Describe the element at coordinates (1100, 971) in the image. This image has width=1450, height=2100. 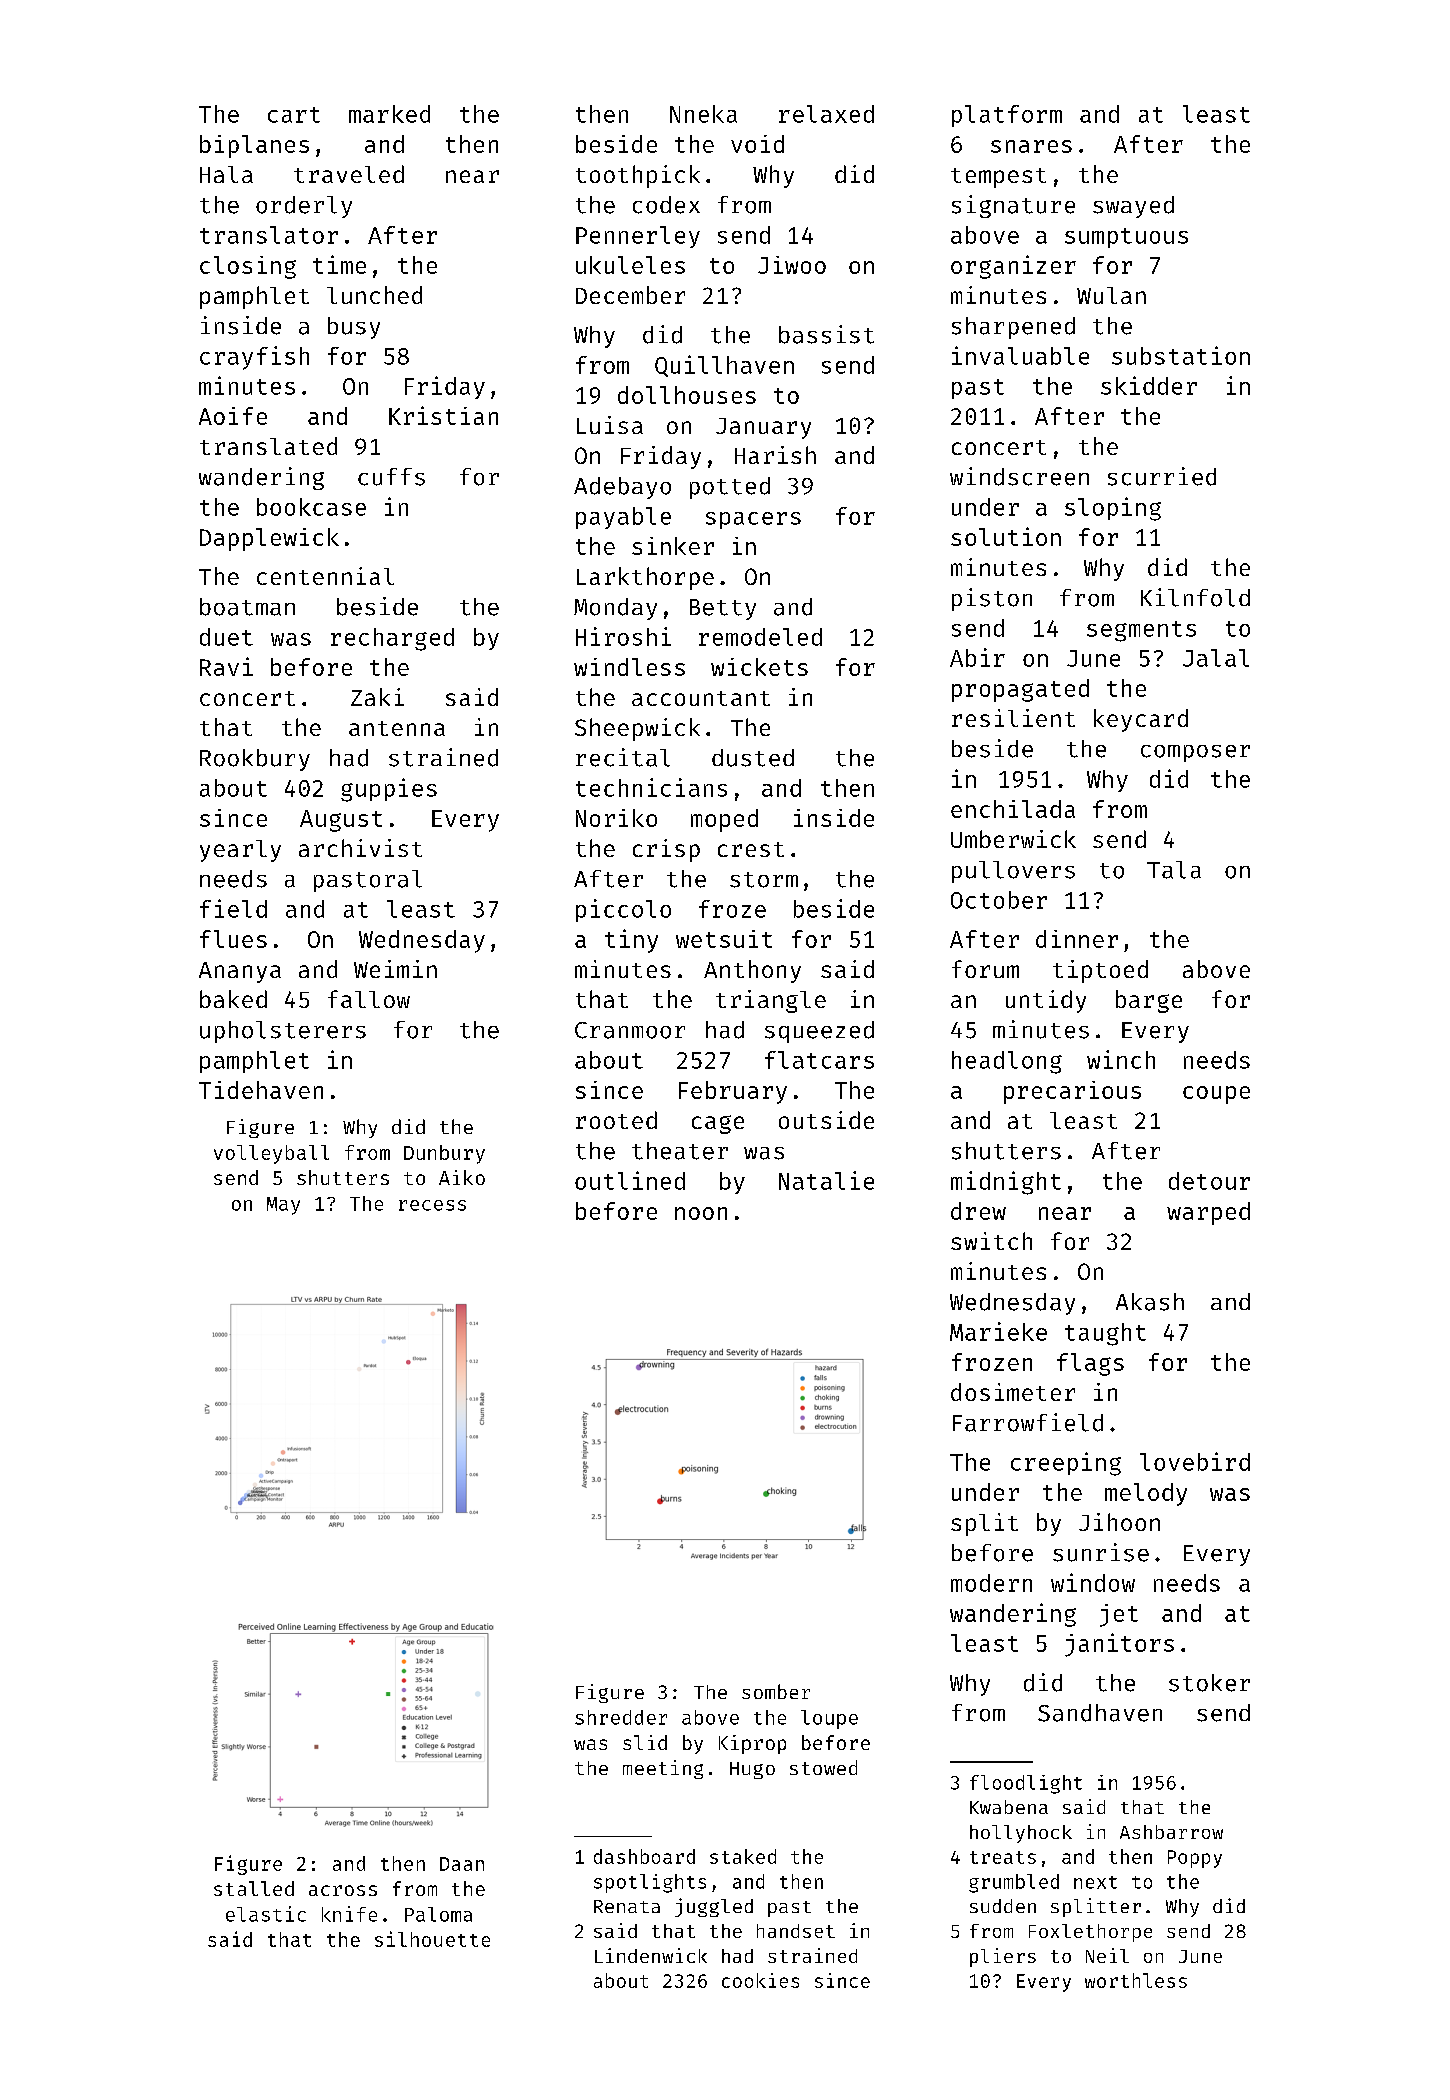
I see `tiptoed` at that location.
